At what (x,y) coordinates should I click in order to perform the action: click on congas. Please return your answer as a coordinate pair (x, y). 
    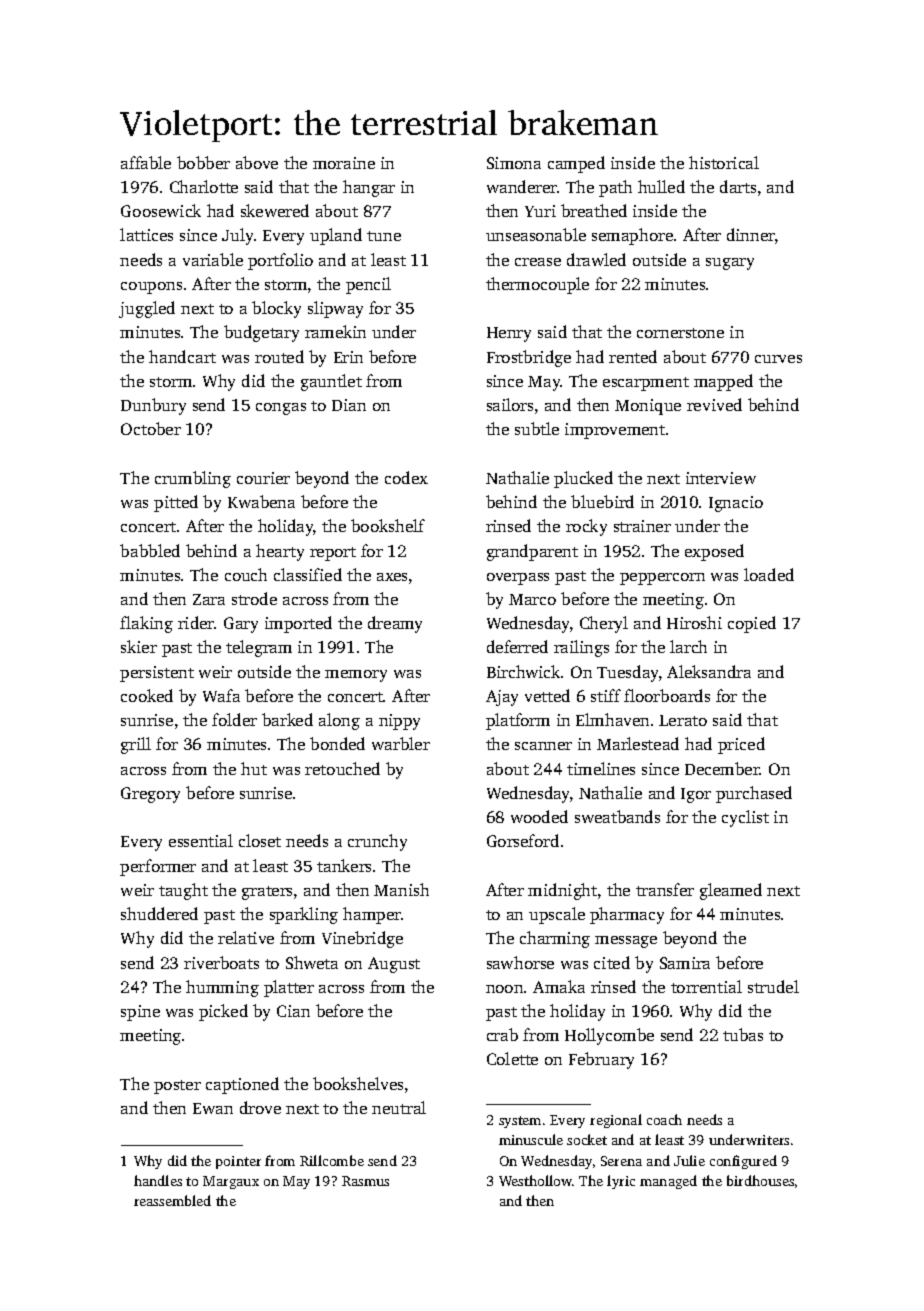
    Looking at the image, I should click on (281, 409).
